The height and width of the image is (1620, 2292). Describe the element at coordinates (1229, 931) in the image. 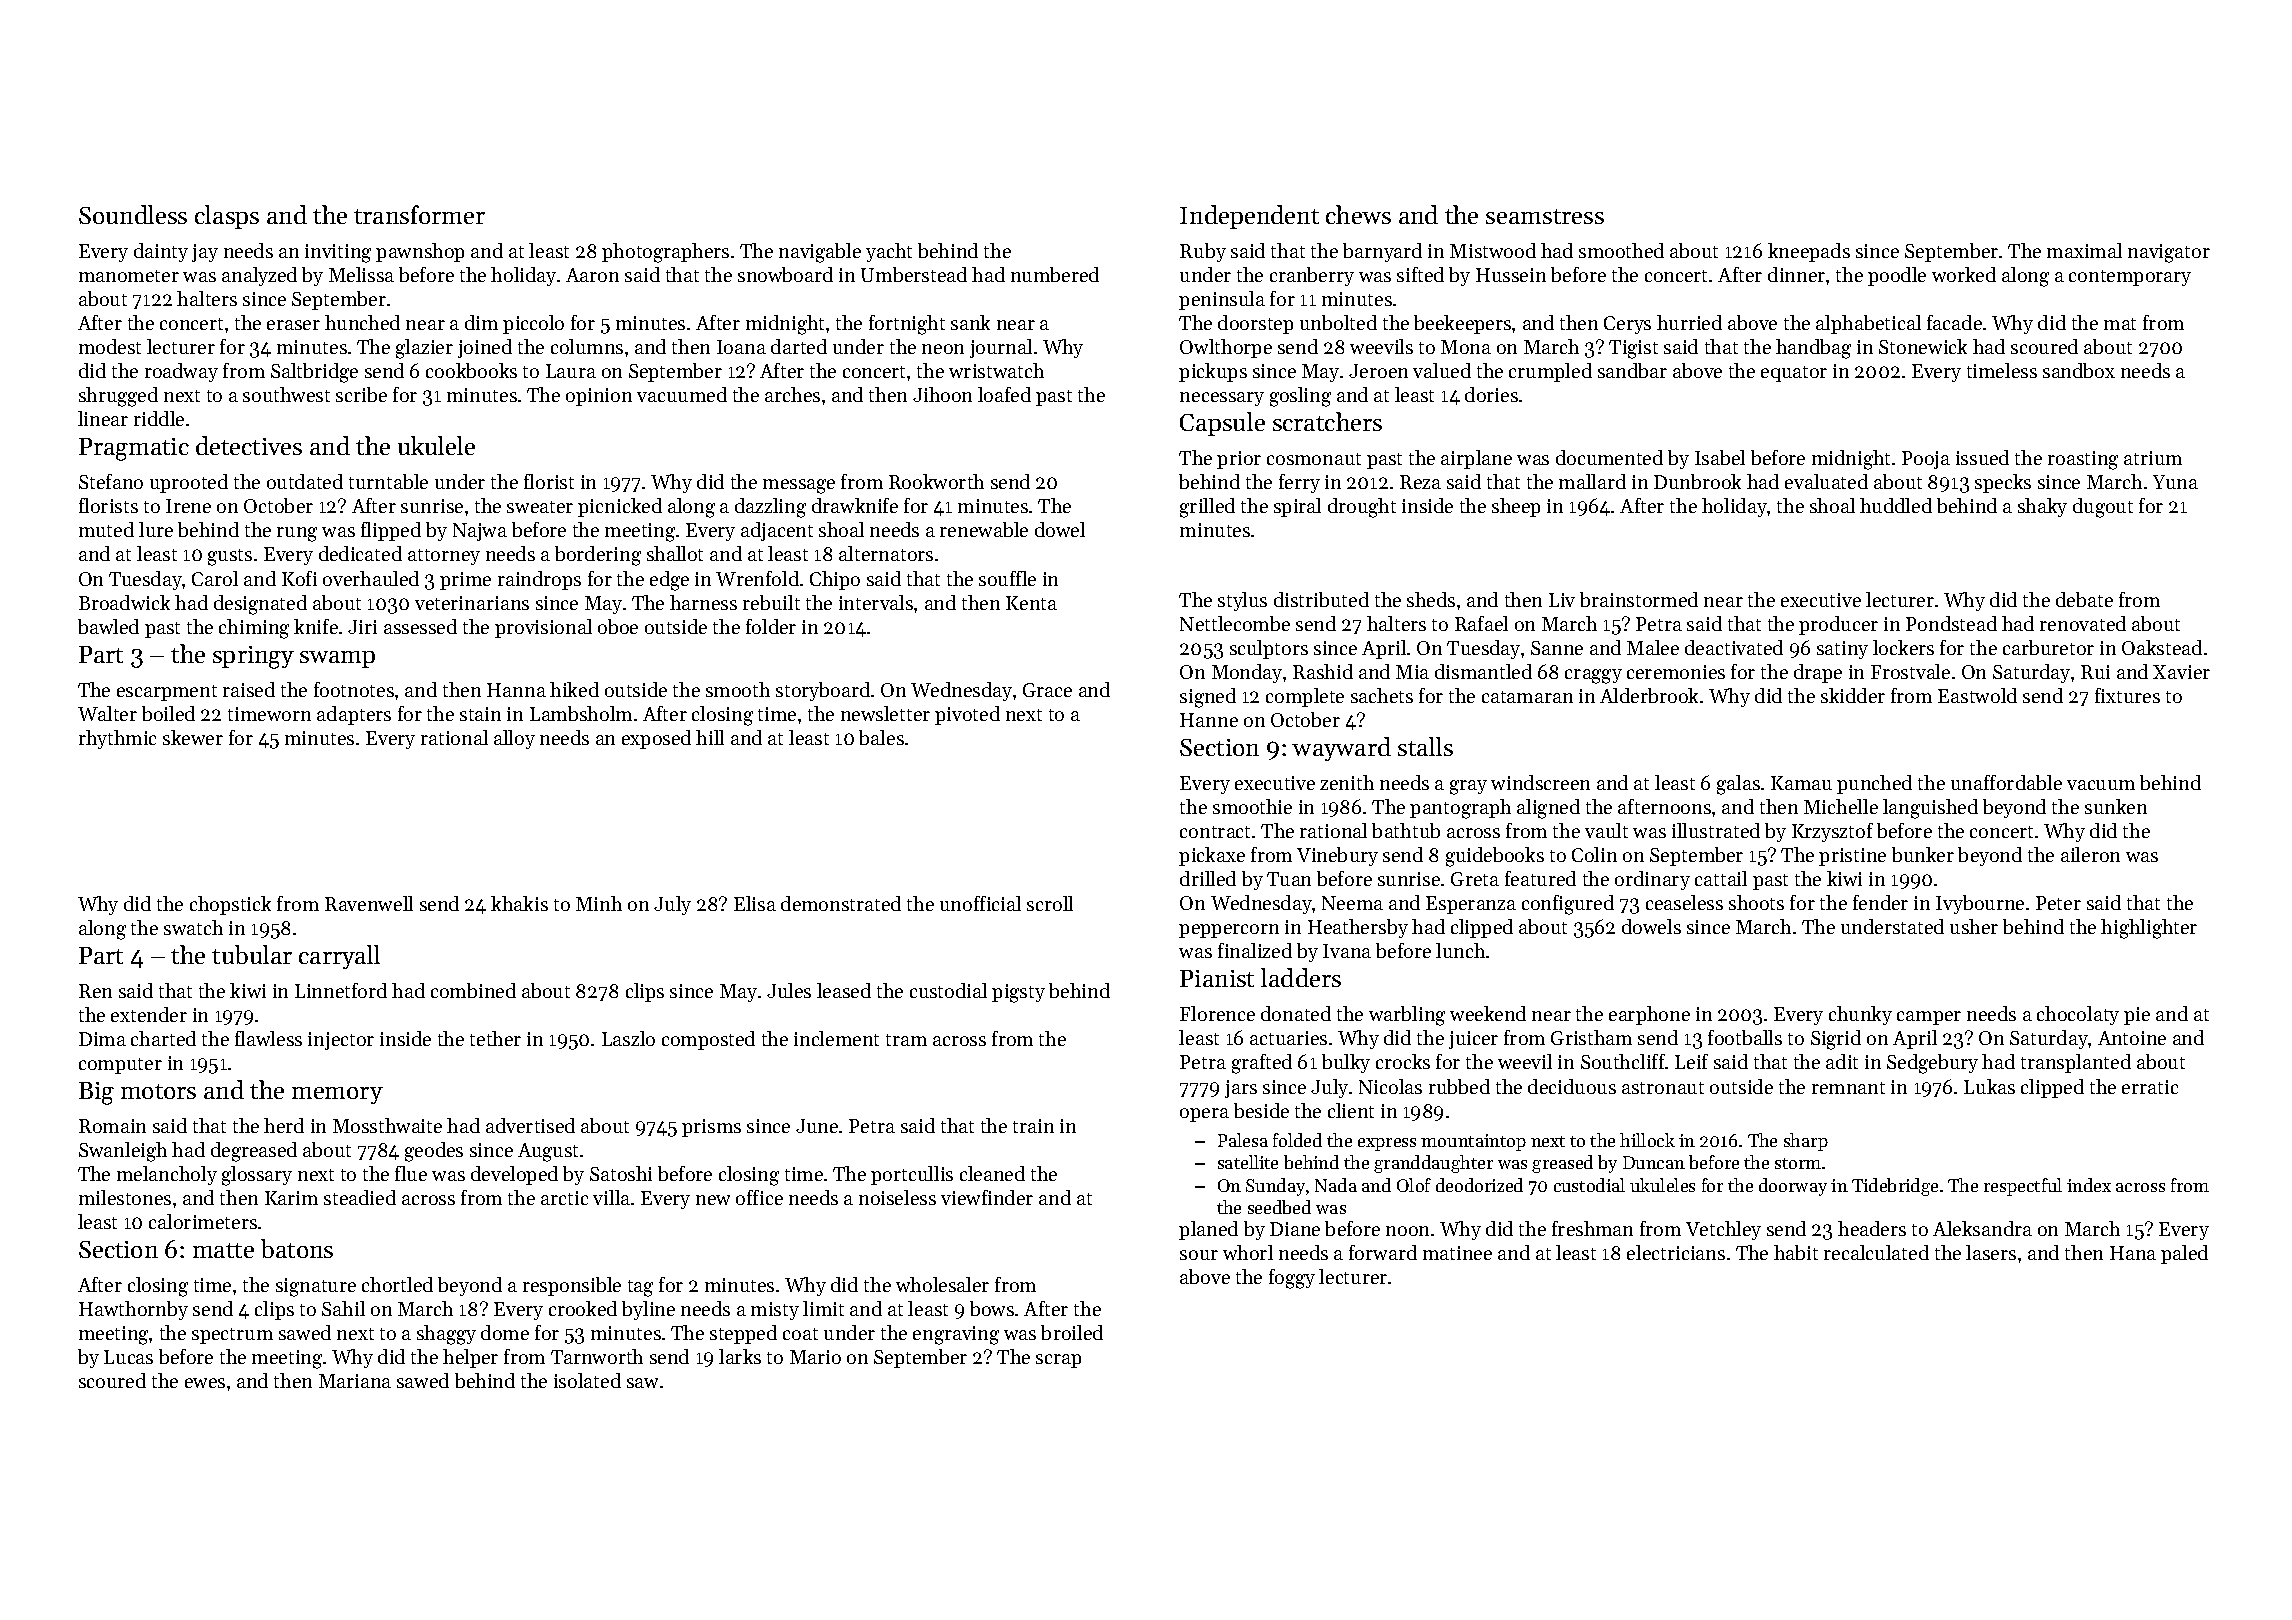

I see `peppercorn` at that location.
